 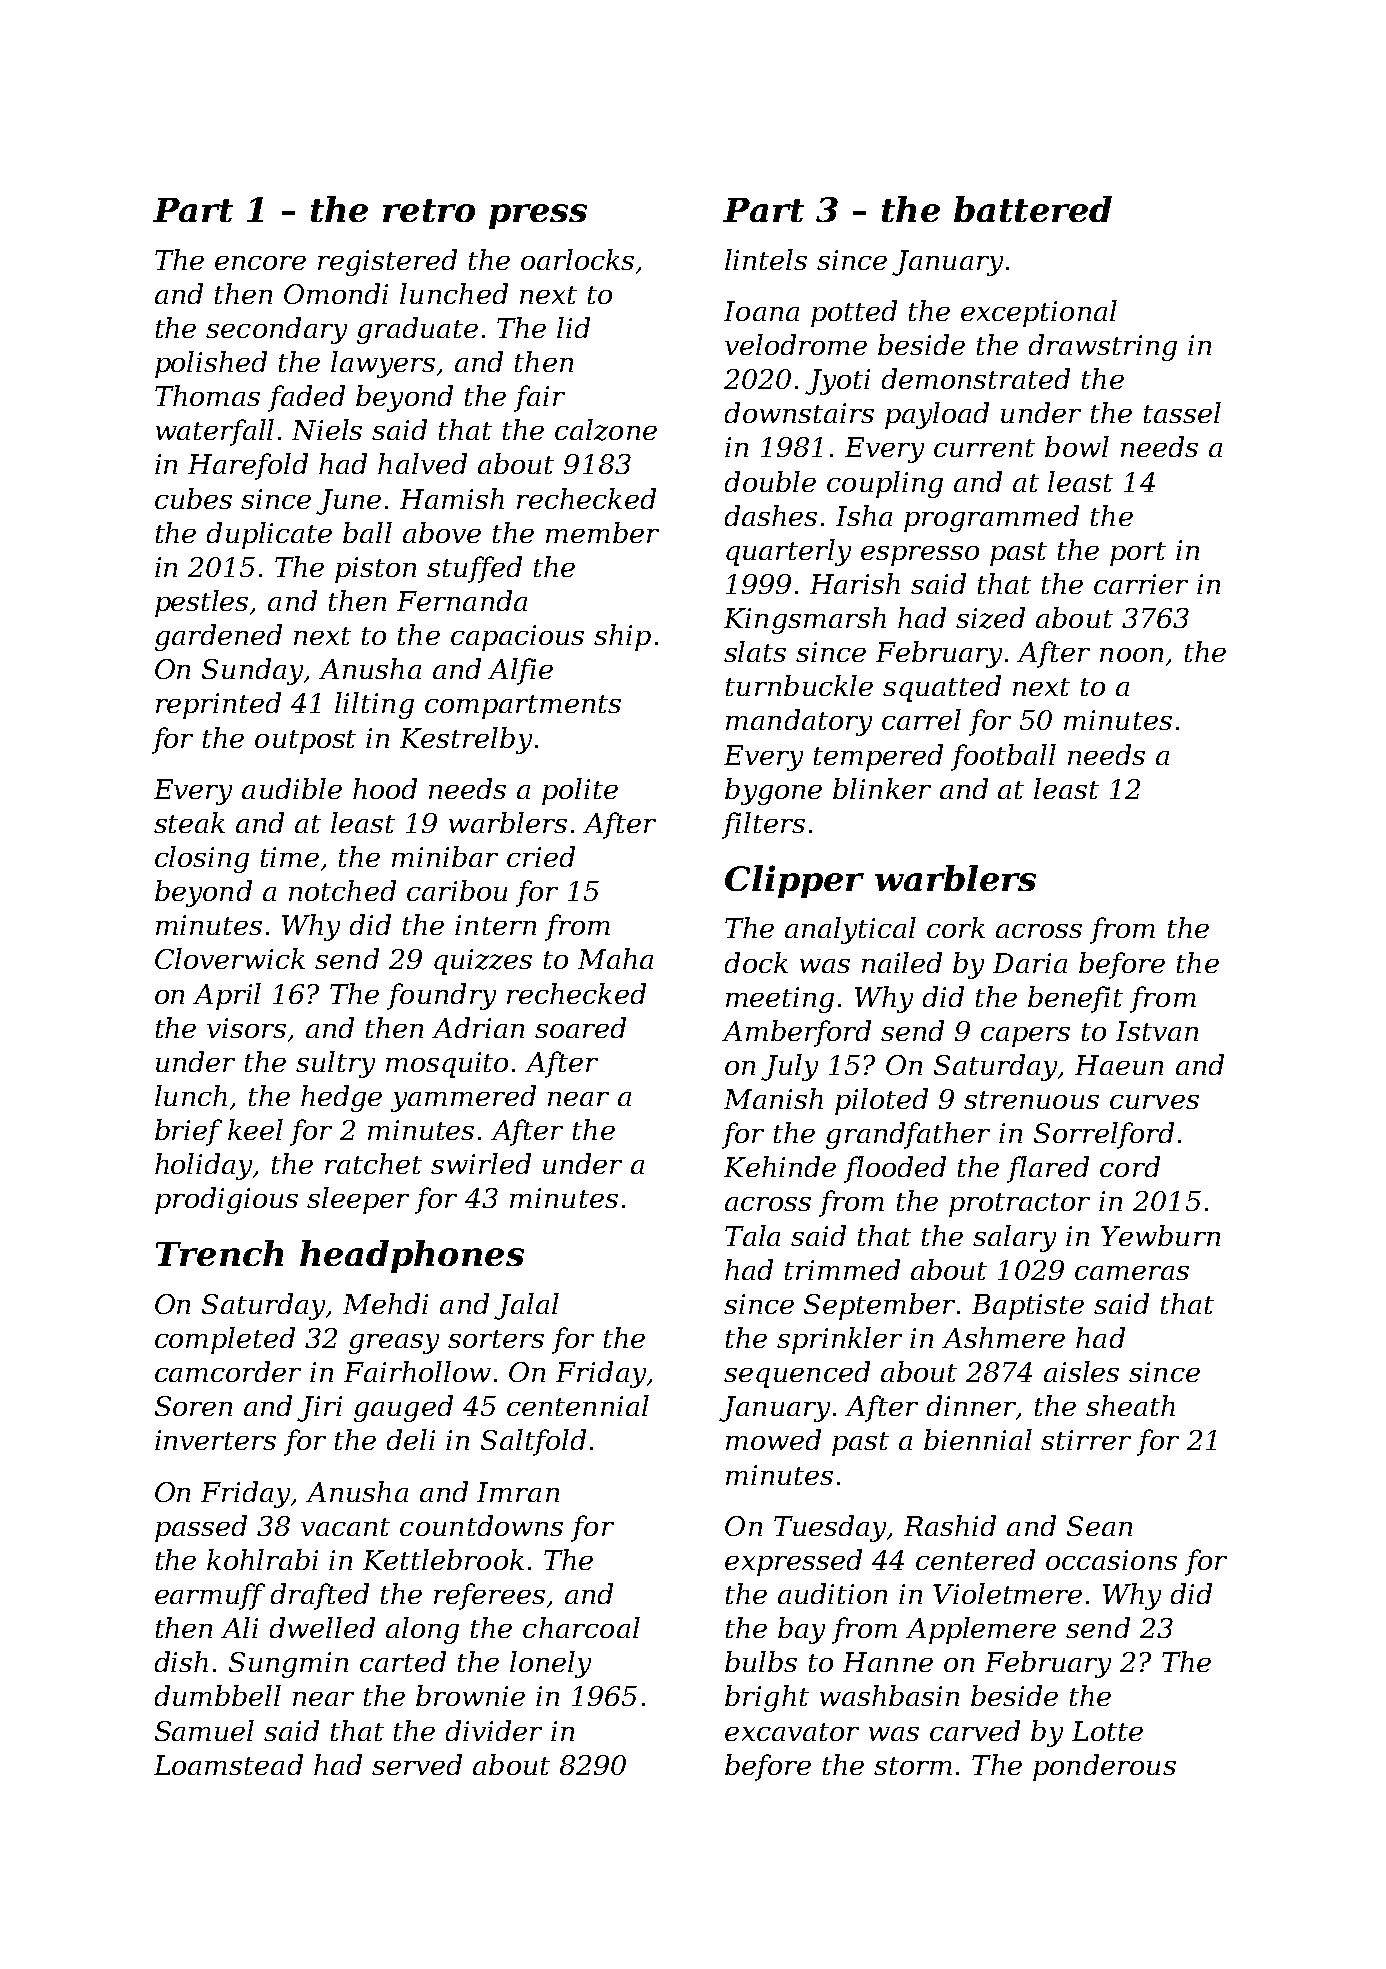 I want to click on occasions, so click(x=1111, y=1560).
